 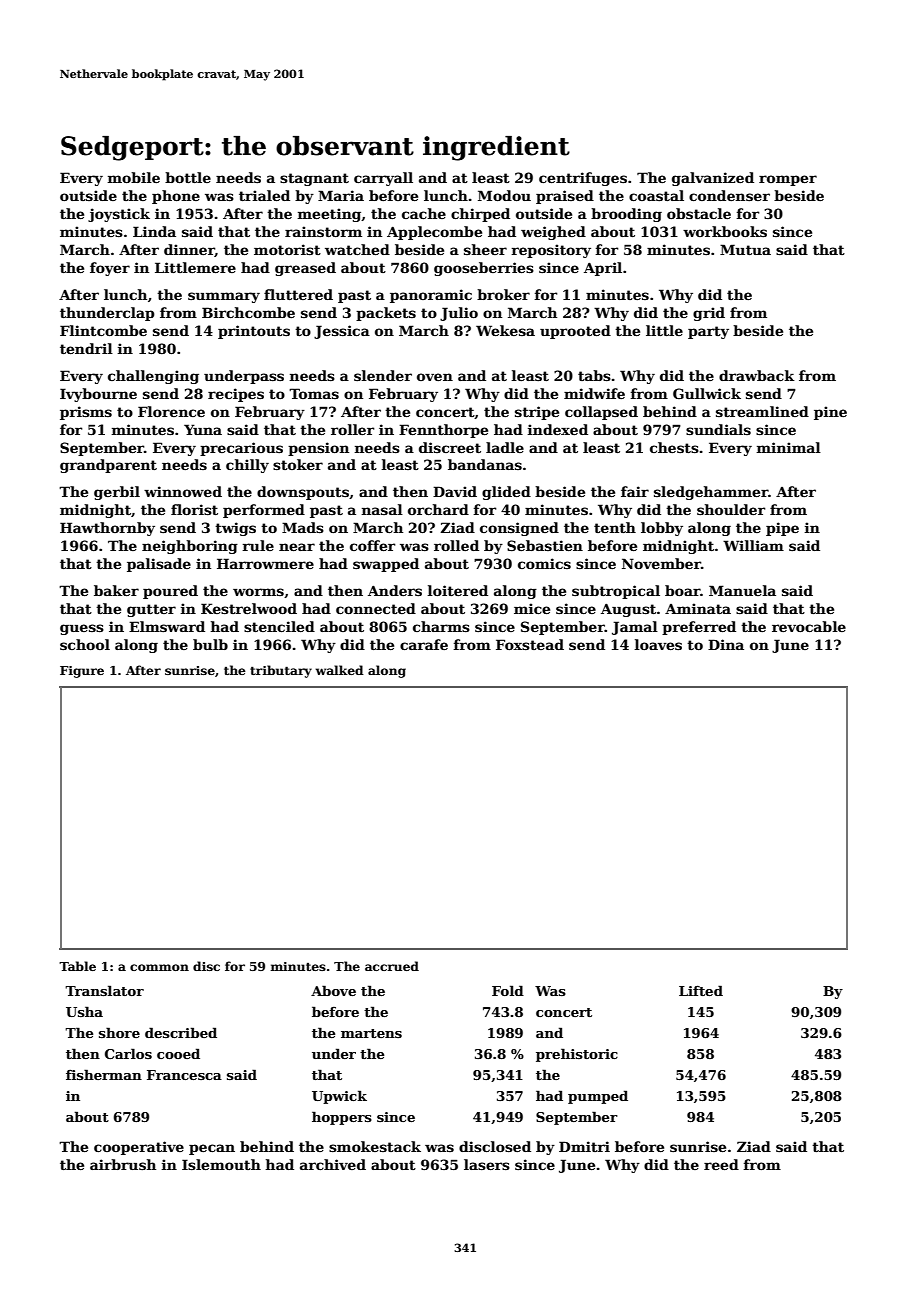 I want to click on lasers, so click(x=487, y=1164).
